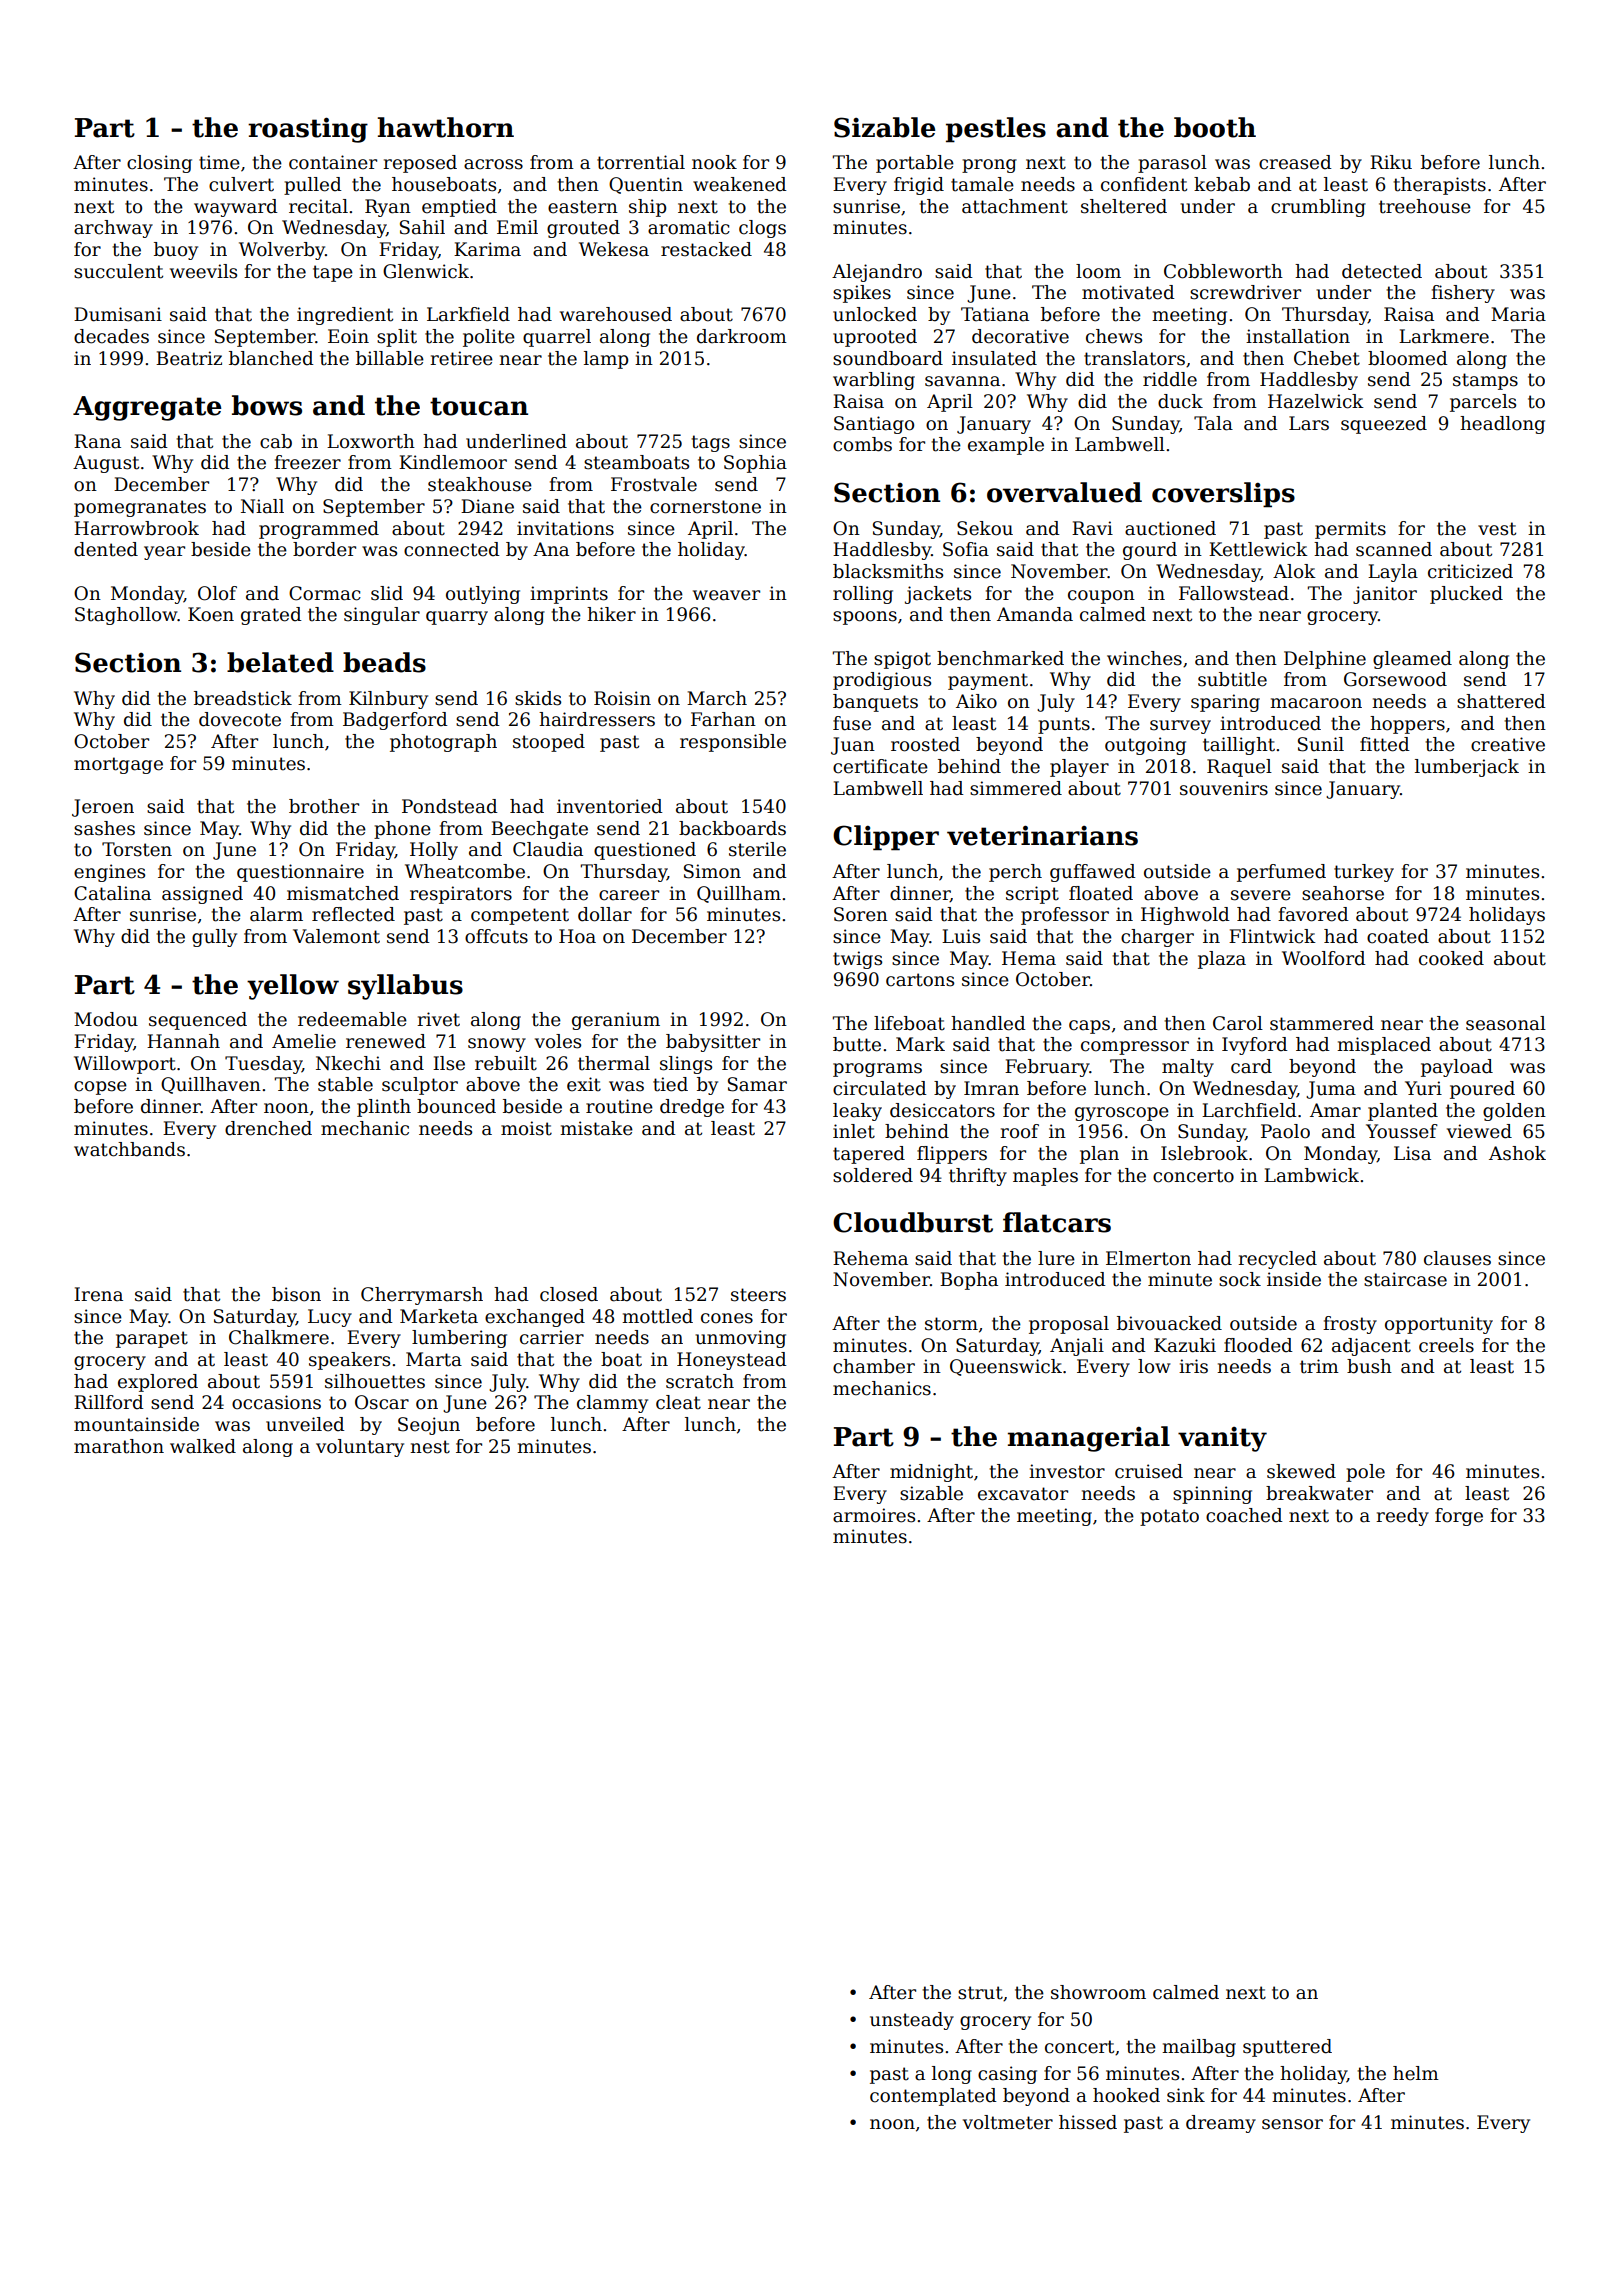 The height and width of the screenshot is (2292, 1620). What do you see at coordinates (577, 936) in the screenshot?
I see `Hoa` at bounding box center [577, 936].
